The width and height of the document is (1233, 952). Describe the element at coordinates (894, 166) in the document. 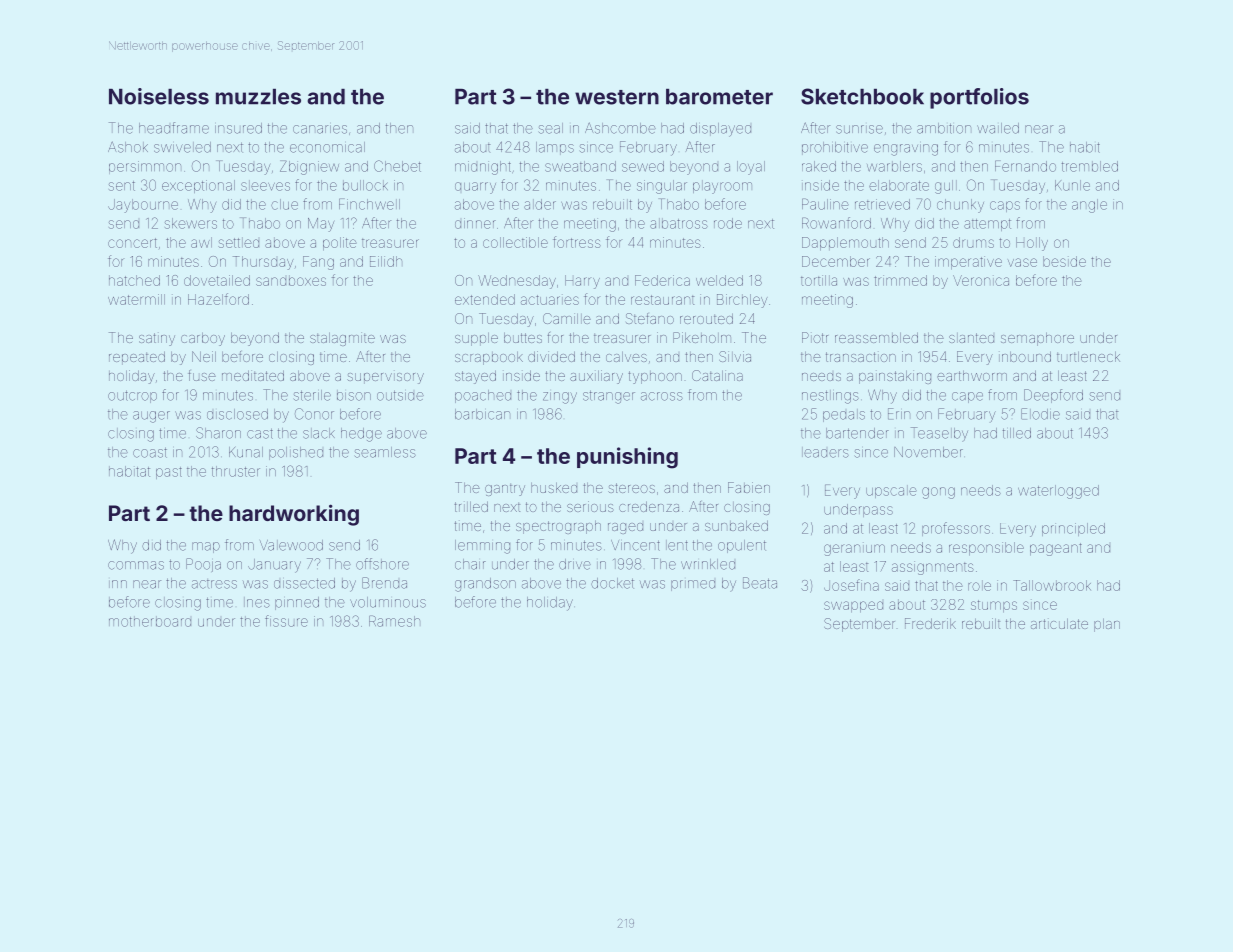

I see `warblers` at that location.
